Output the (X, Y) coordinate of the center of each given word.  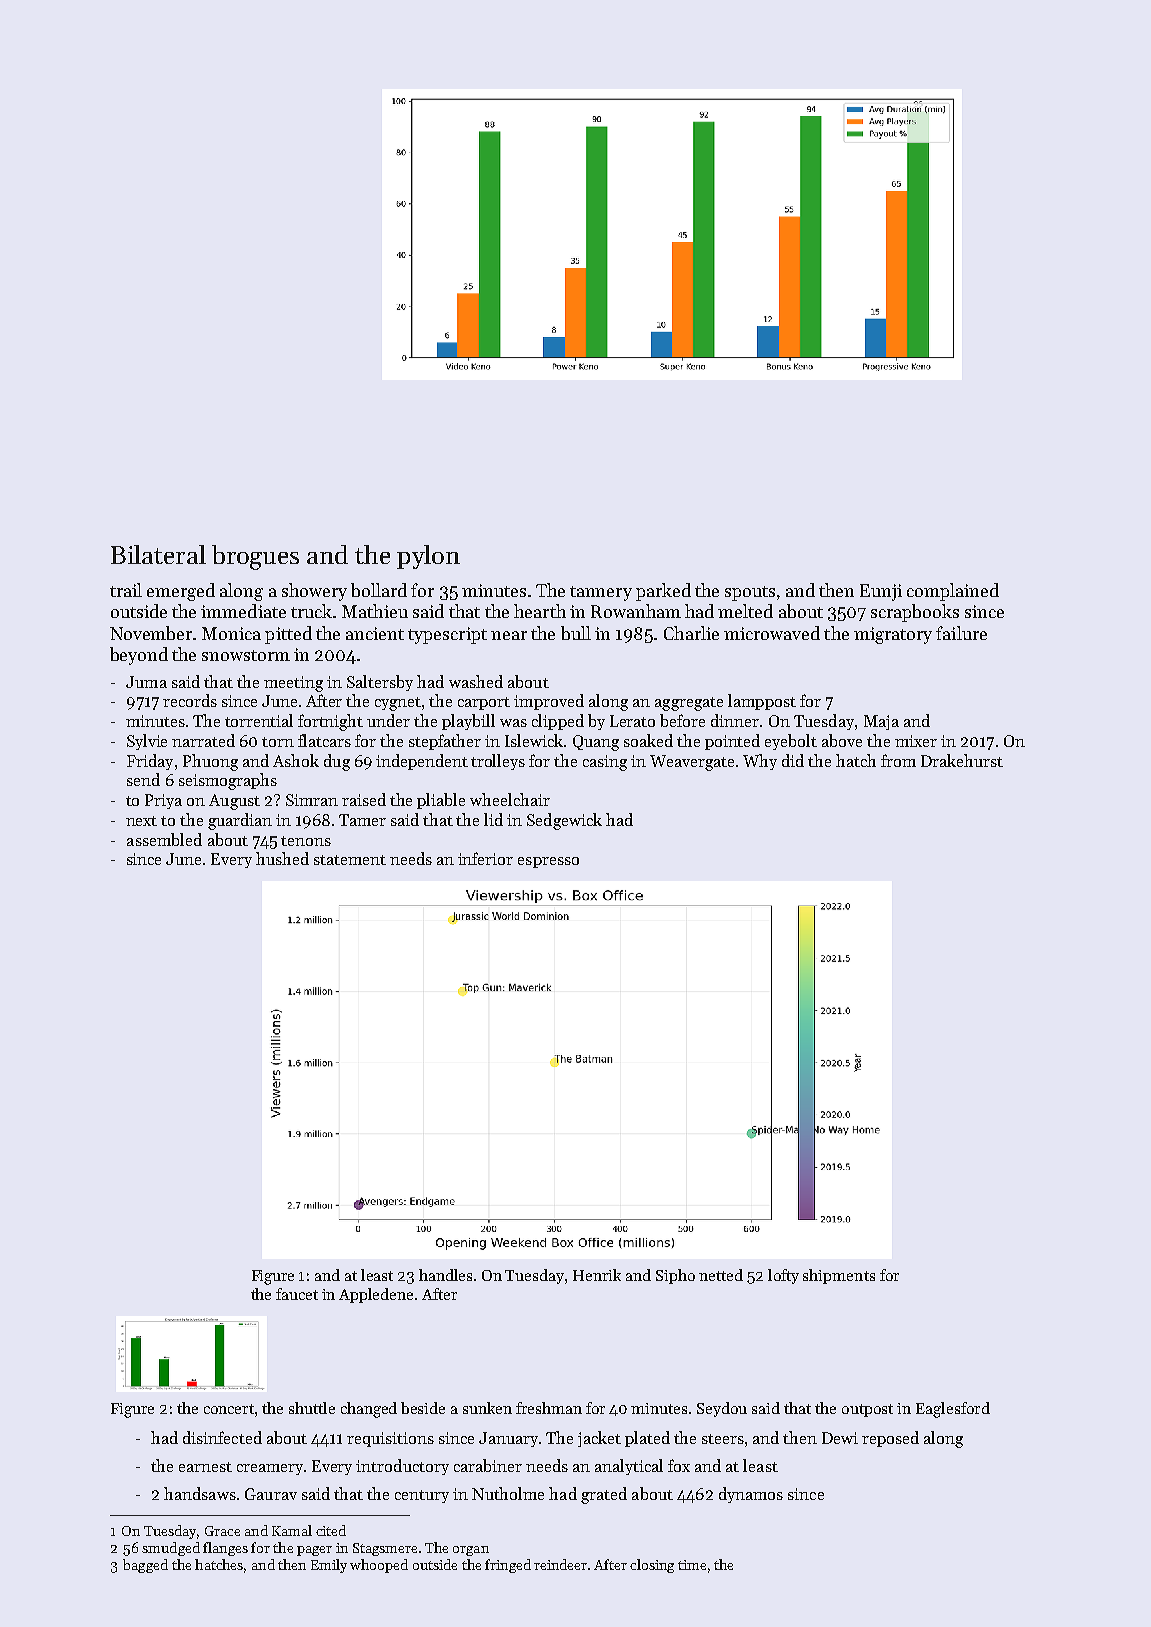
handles (445, 1275)
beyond (139, 656)
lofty (783, 1276)
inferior (485, 858)
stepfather (445, 742)
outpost (867, 1410)
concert (229, 1409)
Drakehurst (962, 760)
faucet (297, 1294)
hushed (282, 858)
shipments (839, 1276)
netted (721, 1275)
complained (953, 592)
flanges (225, 1549)
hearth (540, 611)
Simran (312, 800)
